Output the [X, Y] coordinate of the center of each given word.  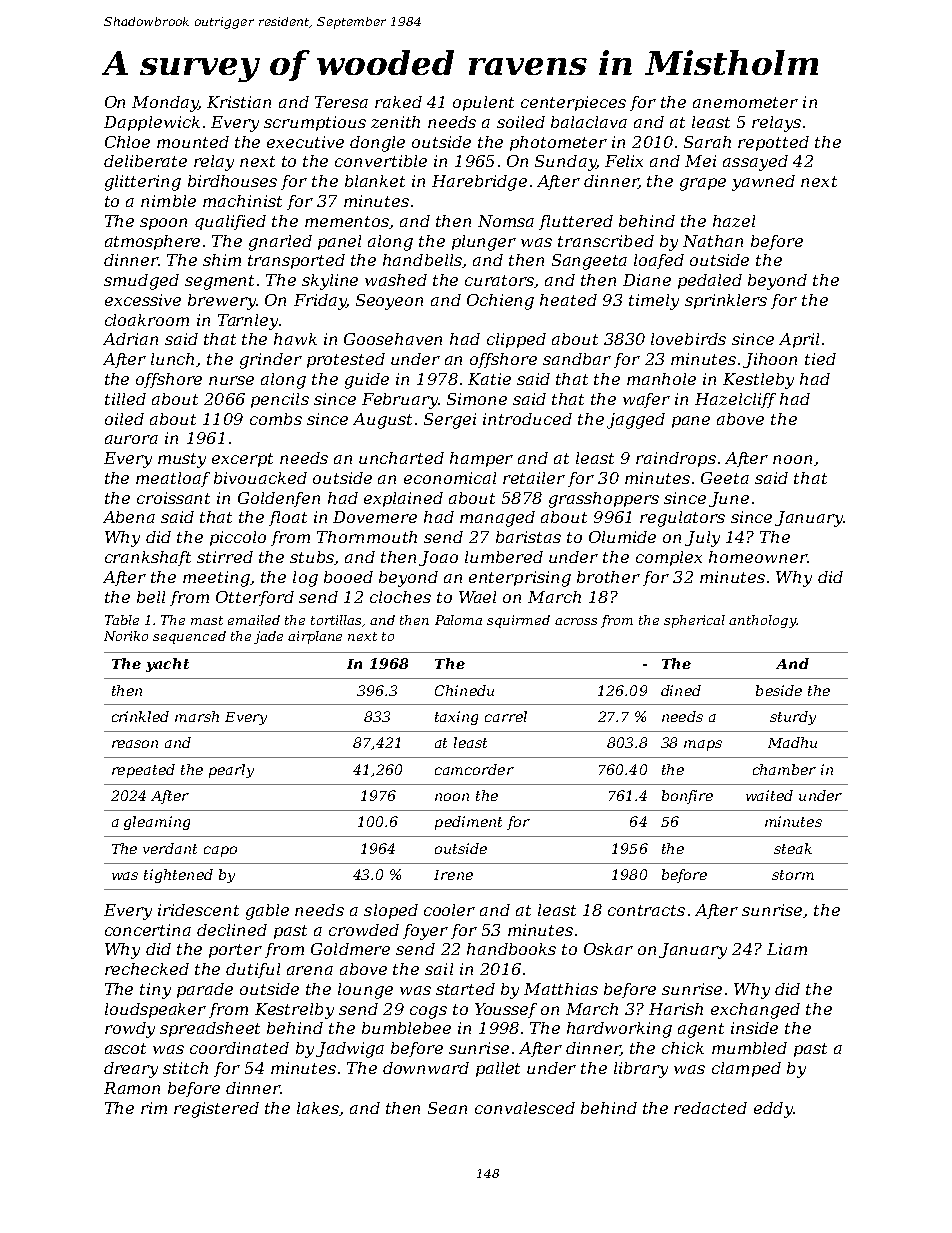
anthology [762, 621]
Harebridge [479, 183]
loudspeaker [155, 1010]
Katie [489, 379]
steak [793, 848]
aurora [131, 439]
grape [703, 184]
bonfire [687, 797]
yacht [167, 665]
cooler [449, 910]
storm [793, 875]
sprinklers [726, 301]
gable [267, 912]
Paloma [458, 620]
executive [305, 142]
